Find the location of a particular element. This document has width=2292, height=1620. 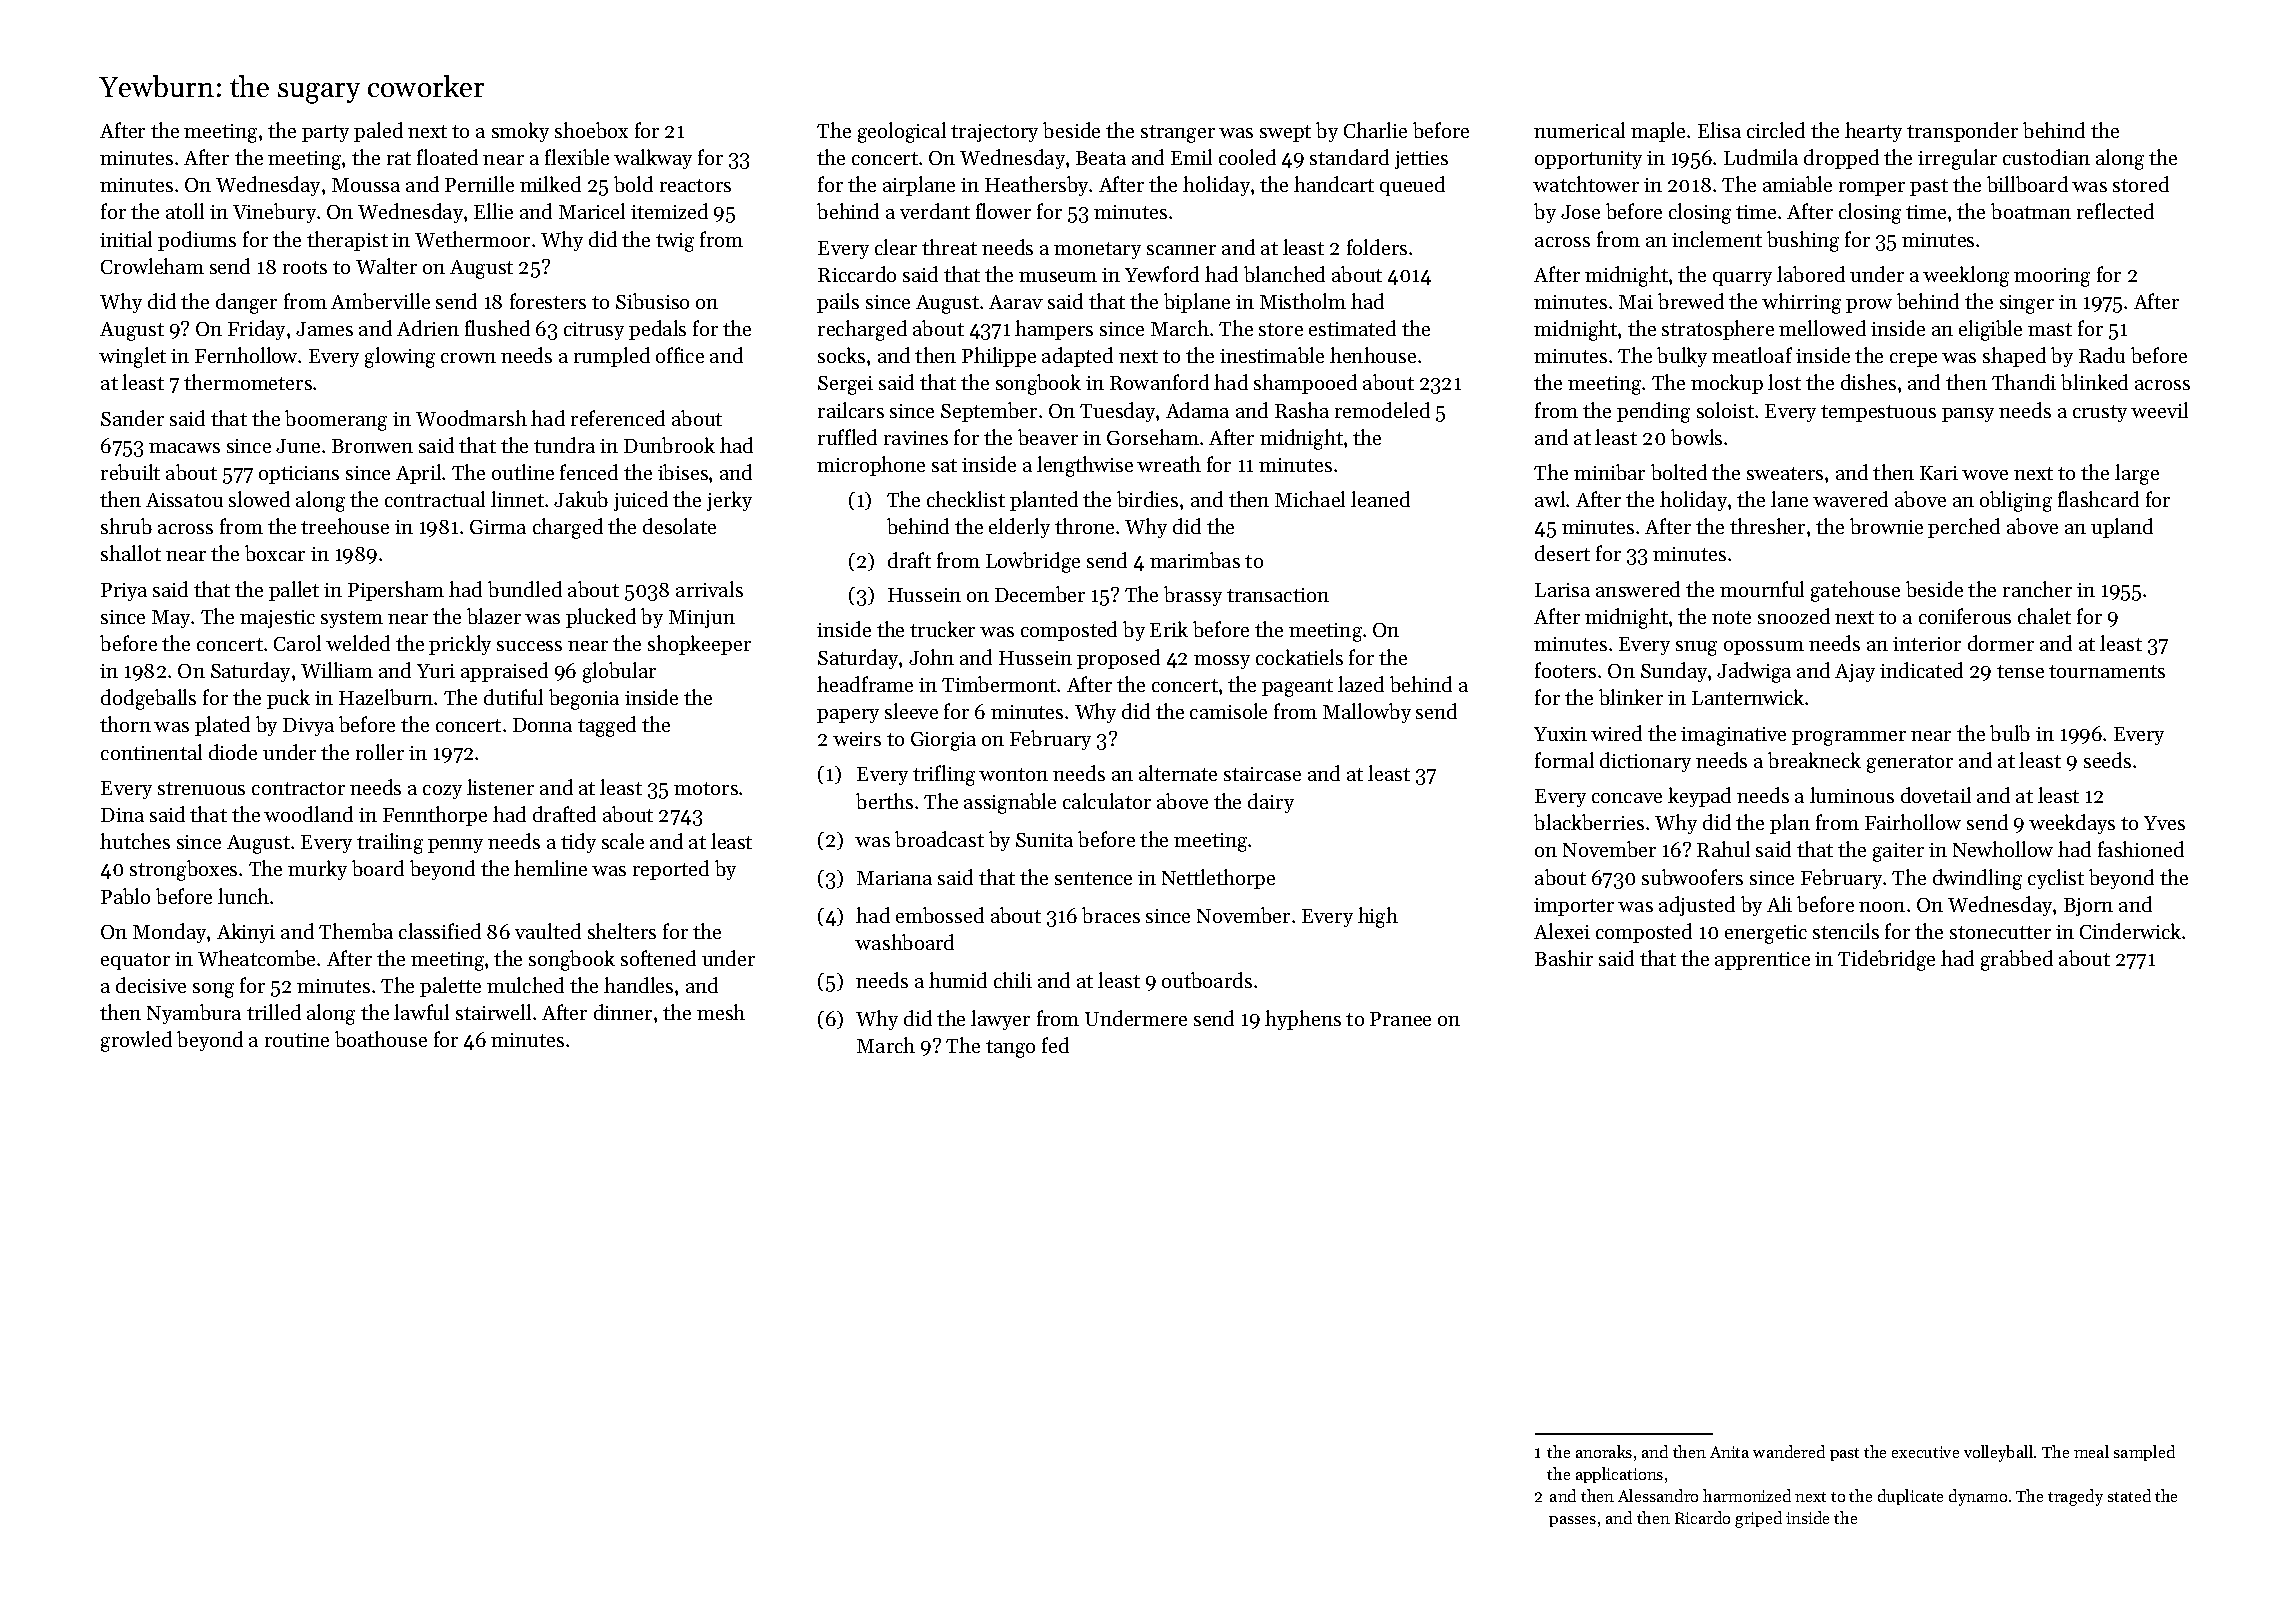

Lanternwick is located at coordinates (1748, 697).
